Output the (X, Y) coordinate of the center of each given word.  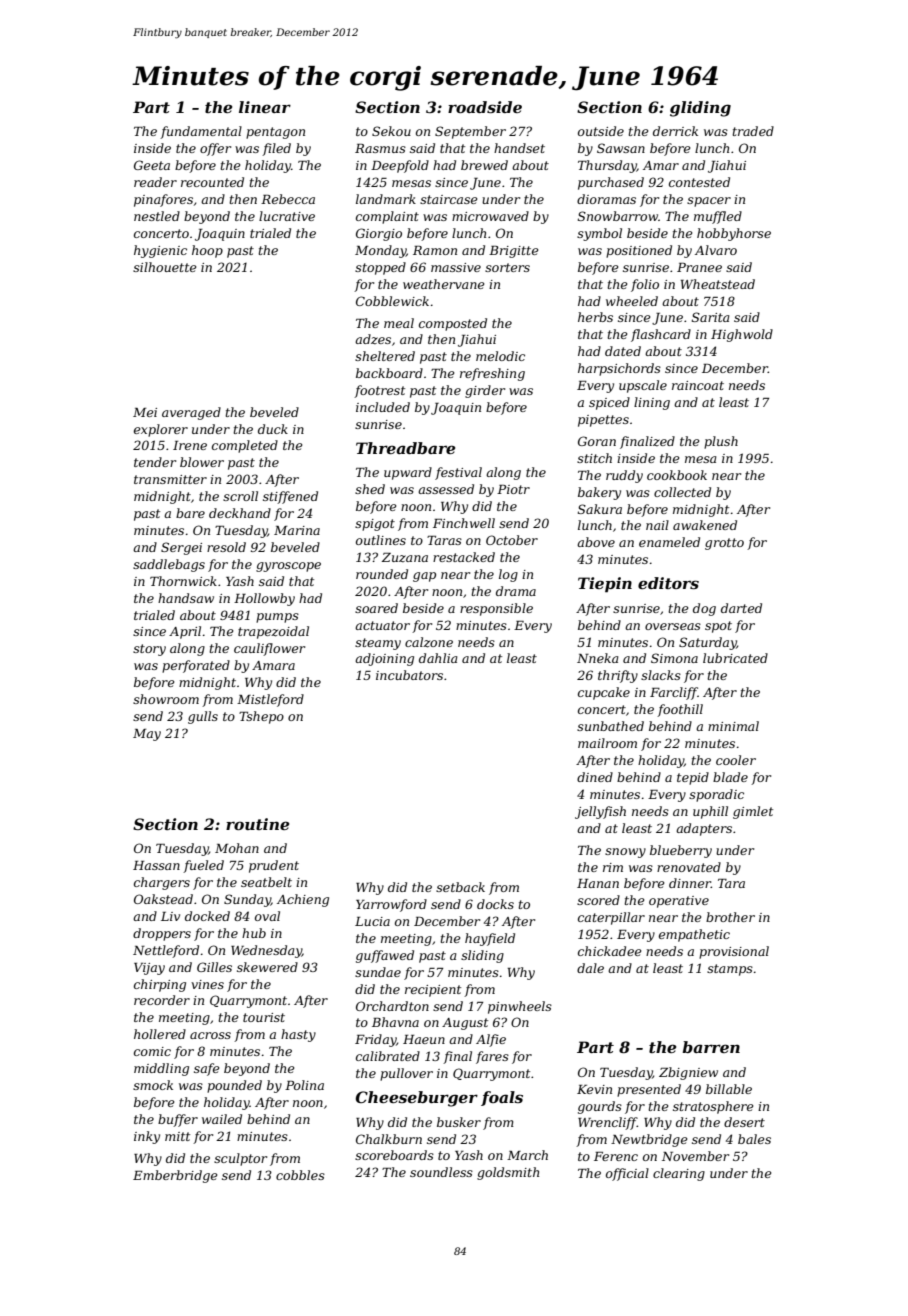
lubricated (735, 658)
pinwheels (520, 1007)
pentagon (275, 133)
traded (753, 131)
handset (519, 148)
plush (721, 442)
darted (741, 608)
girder (485, 391)
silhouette (164, 267)
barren (711, 1047)
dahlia (438, 658)
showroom (166, 699)
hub (254, 933)
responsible (496, 609)
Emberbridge (175, 1176)
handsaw (186, 598)
